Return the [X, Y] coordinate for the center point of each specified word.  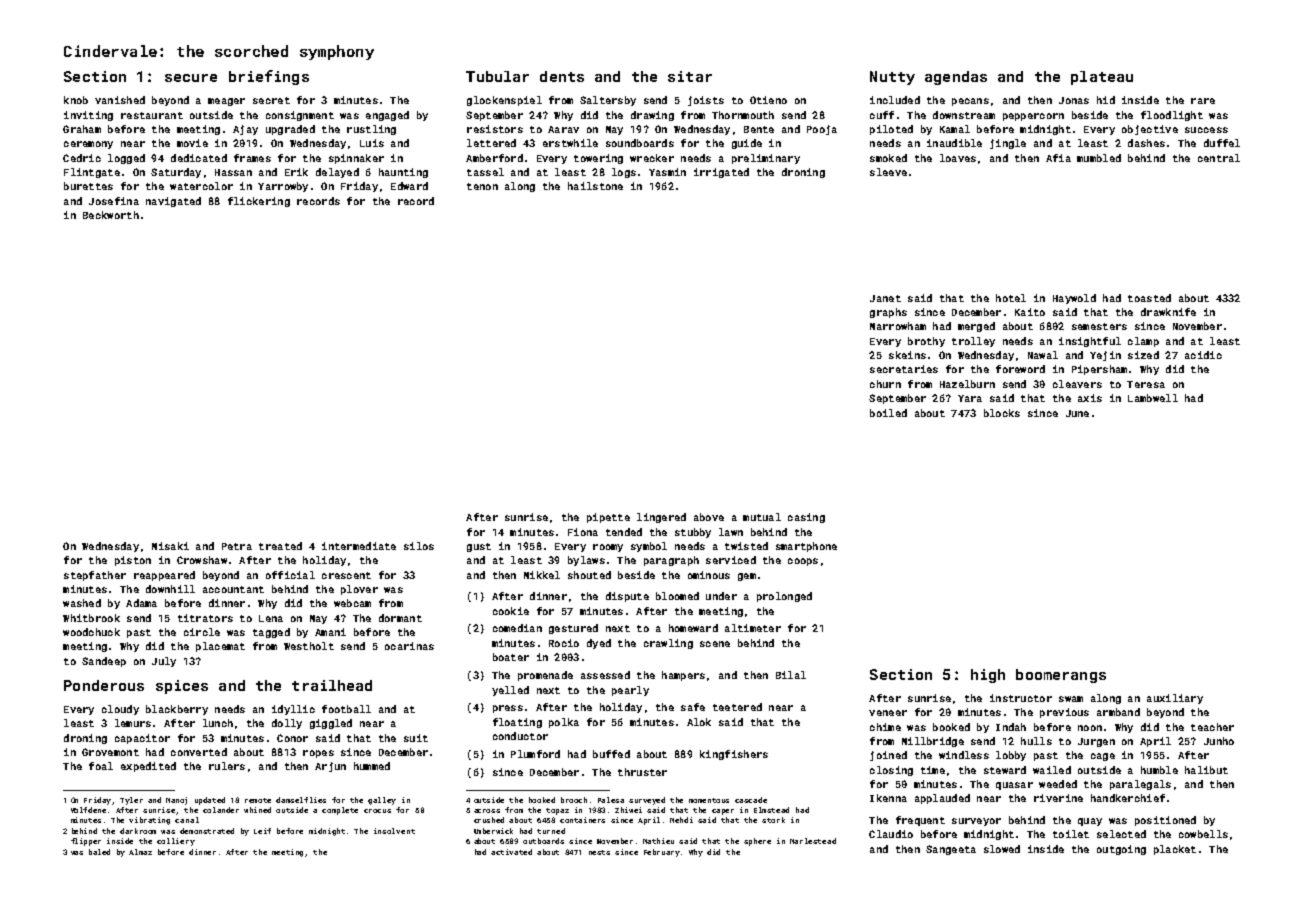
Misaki [170, 546]
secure [191, 78]
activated [511, 852]
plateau [1102, 78]
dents [562, 76]
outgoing [1121, 850]
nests [599, 852]
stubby [693, 533]
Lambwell [1153, 398]
